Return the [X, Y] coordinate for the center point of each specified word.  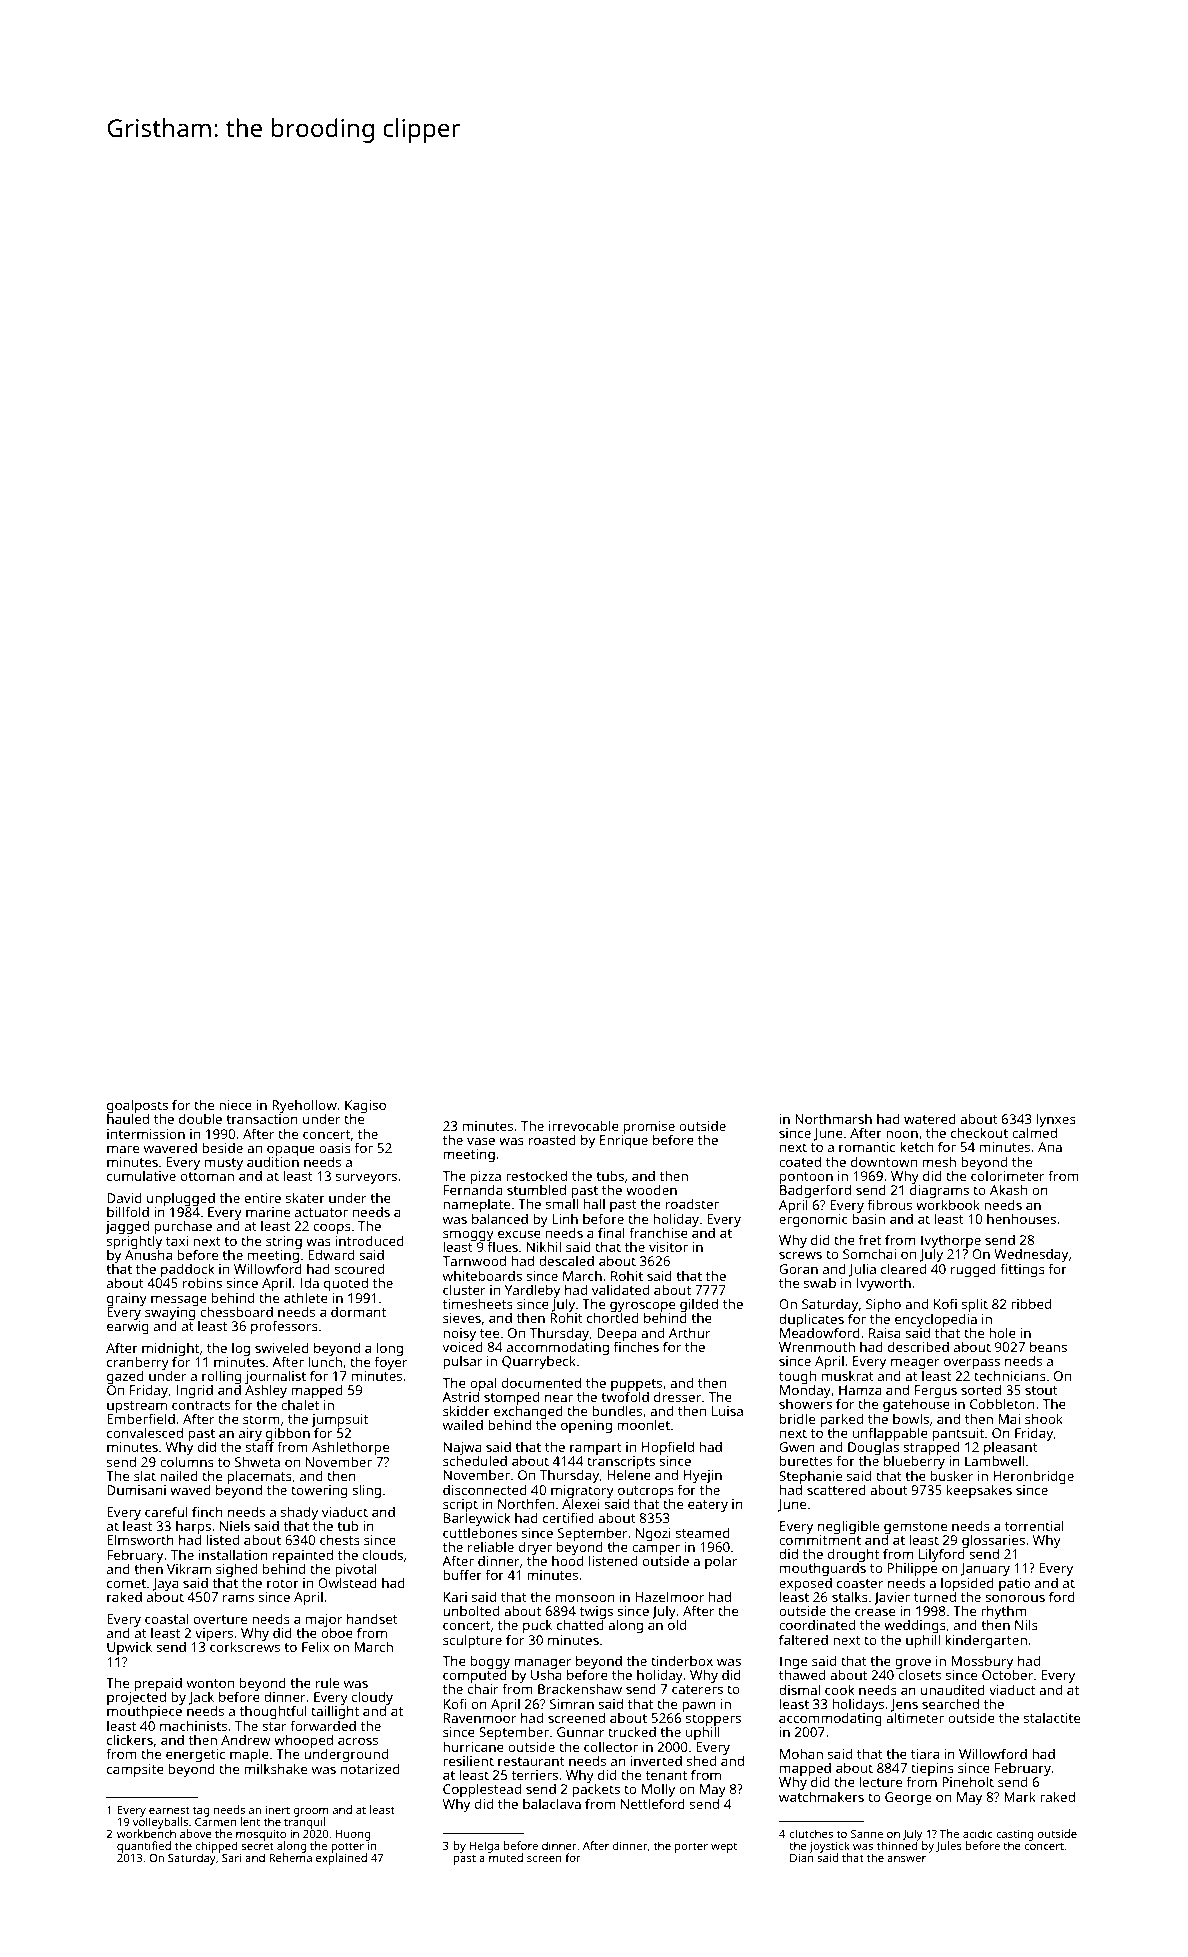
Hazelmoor [669, 1596]
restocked [536, 1175]
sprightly [134, 1242]
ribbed [1031, 1303]
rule [327, 1682]
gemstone [915, 1528]
